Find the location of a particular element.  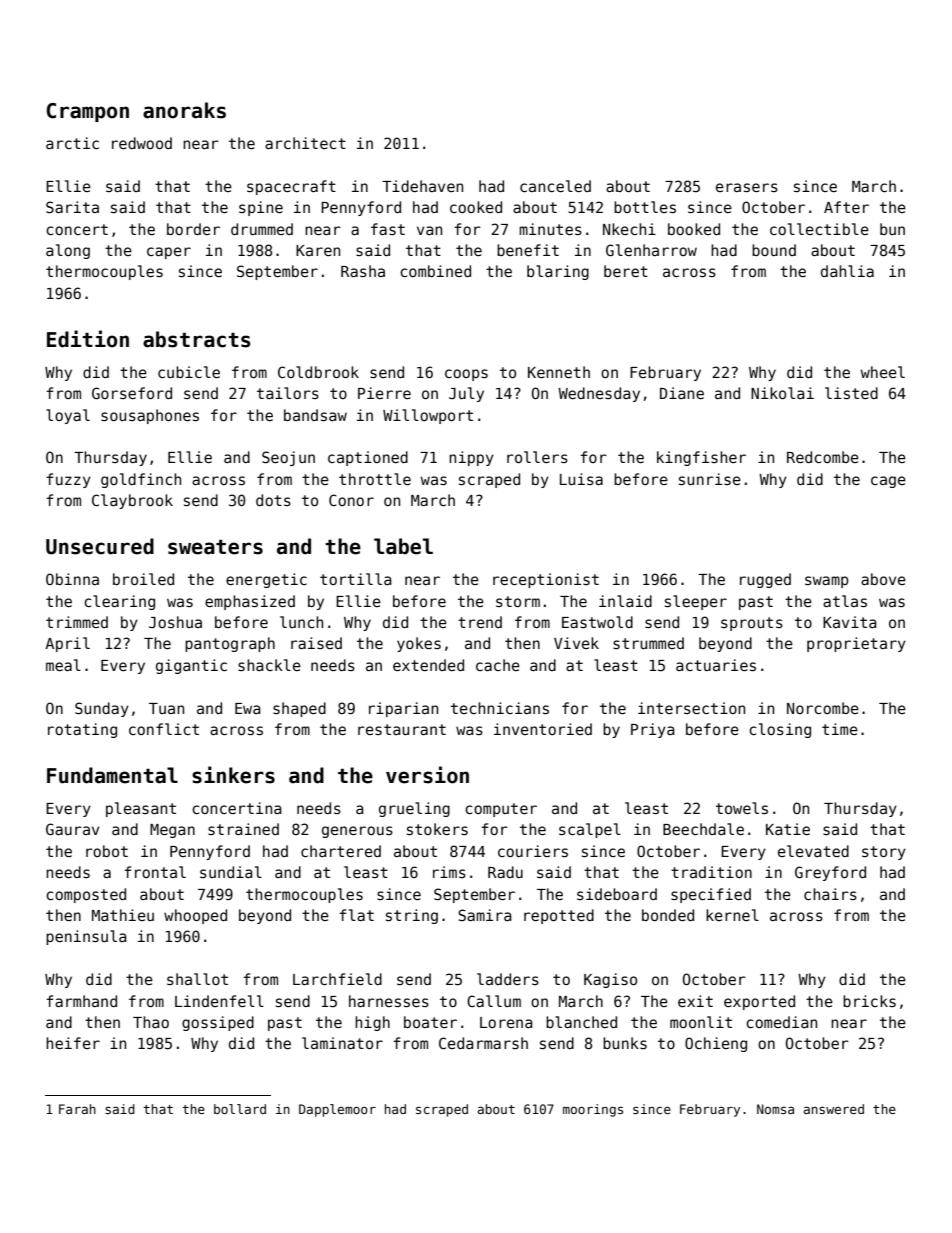

Diane is located at coordinates (682, 393).
